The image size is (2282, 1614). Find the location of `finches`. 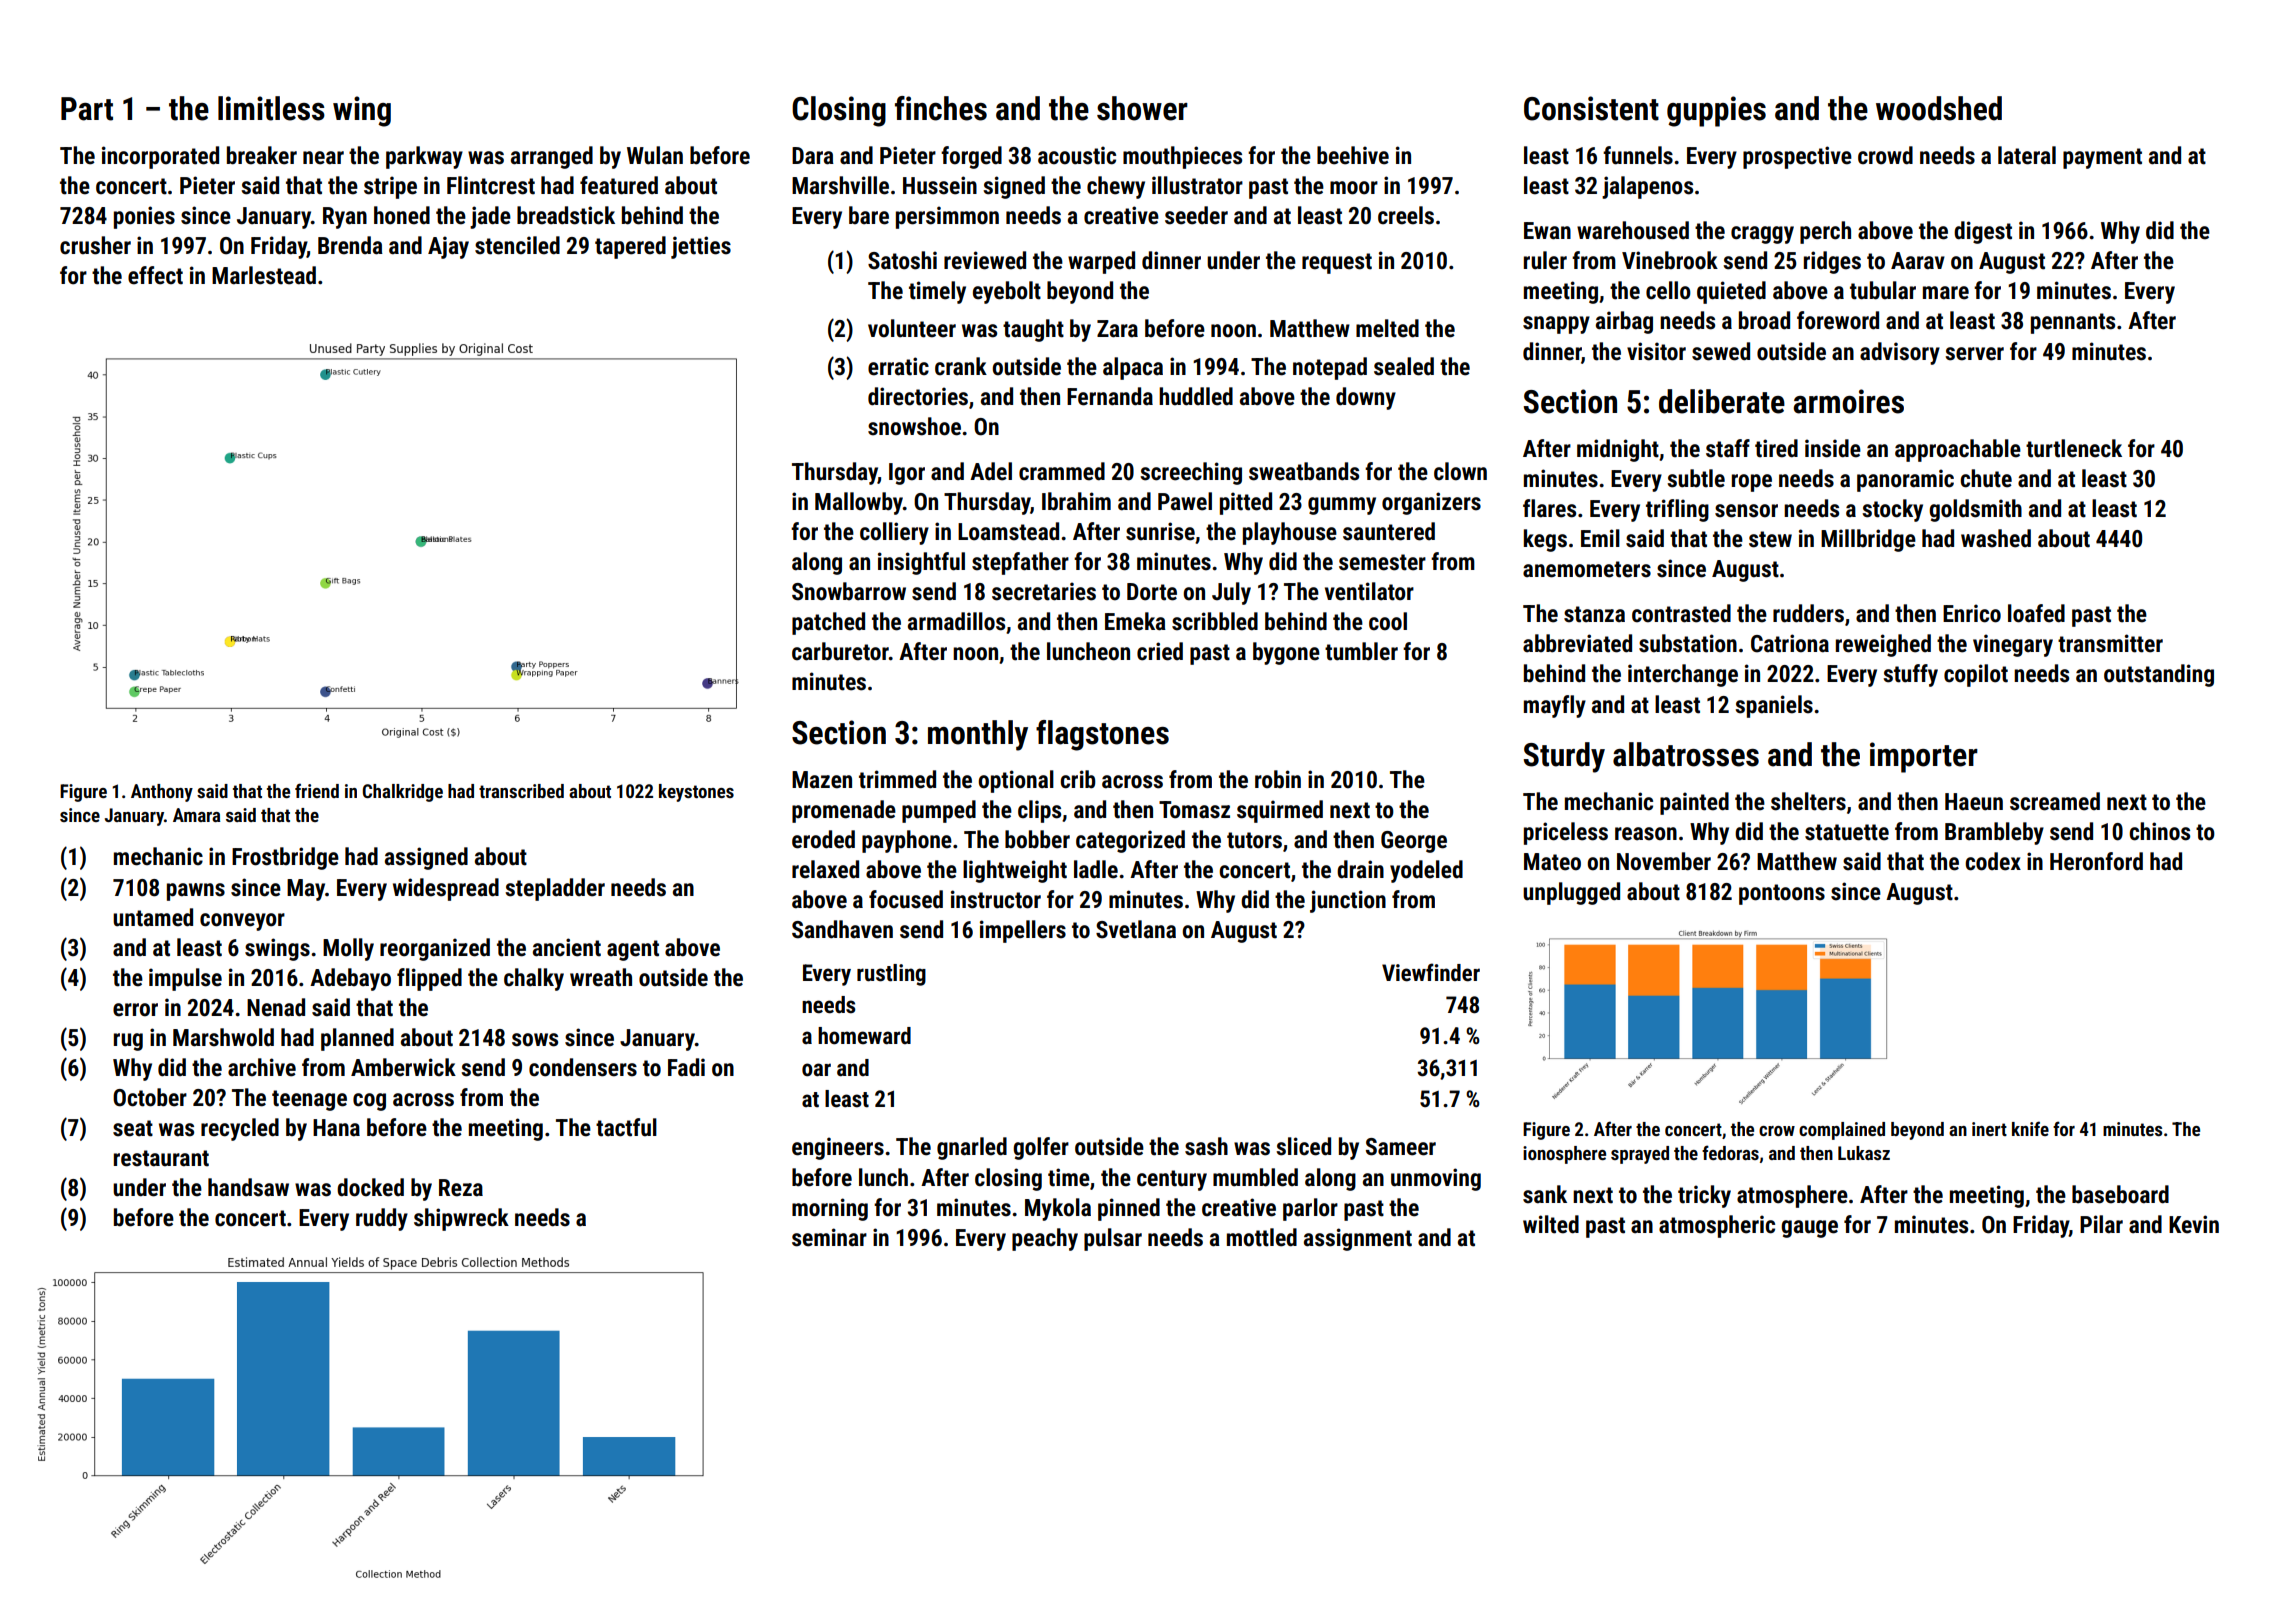

finches is located at coordinates (941, 108).
